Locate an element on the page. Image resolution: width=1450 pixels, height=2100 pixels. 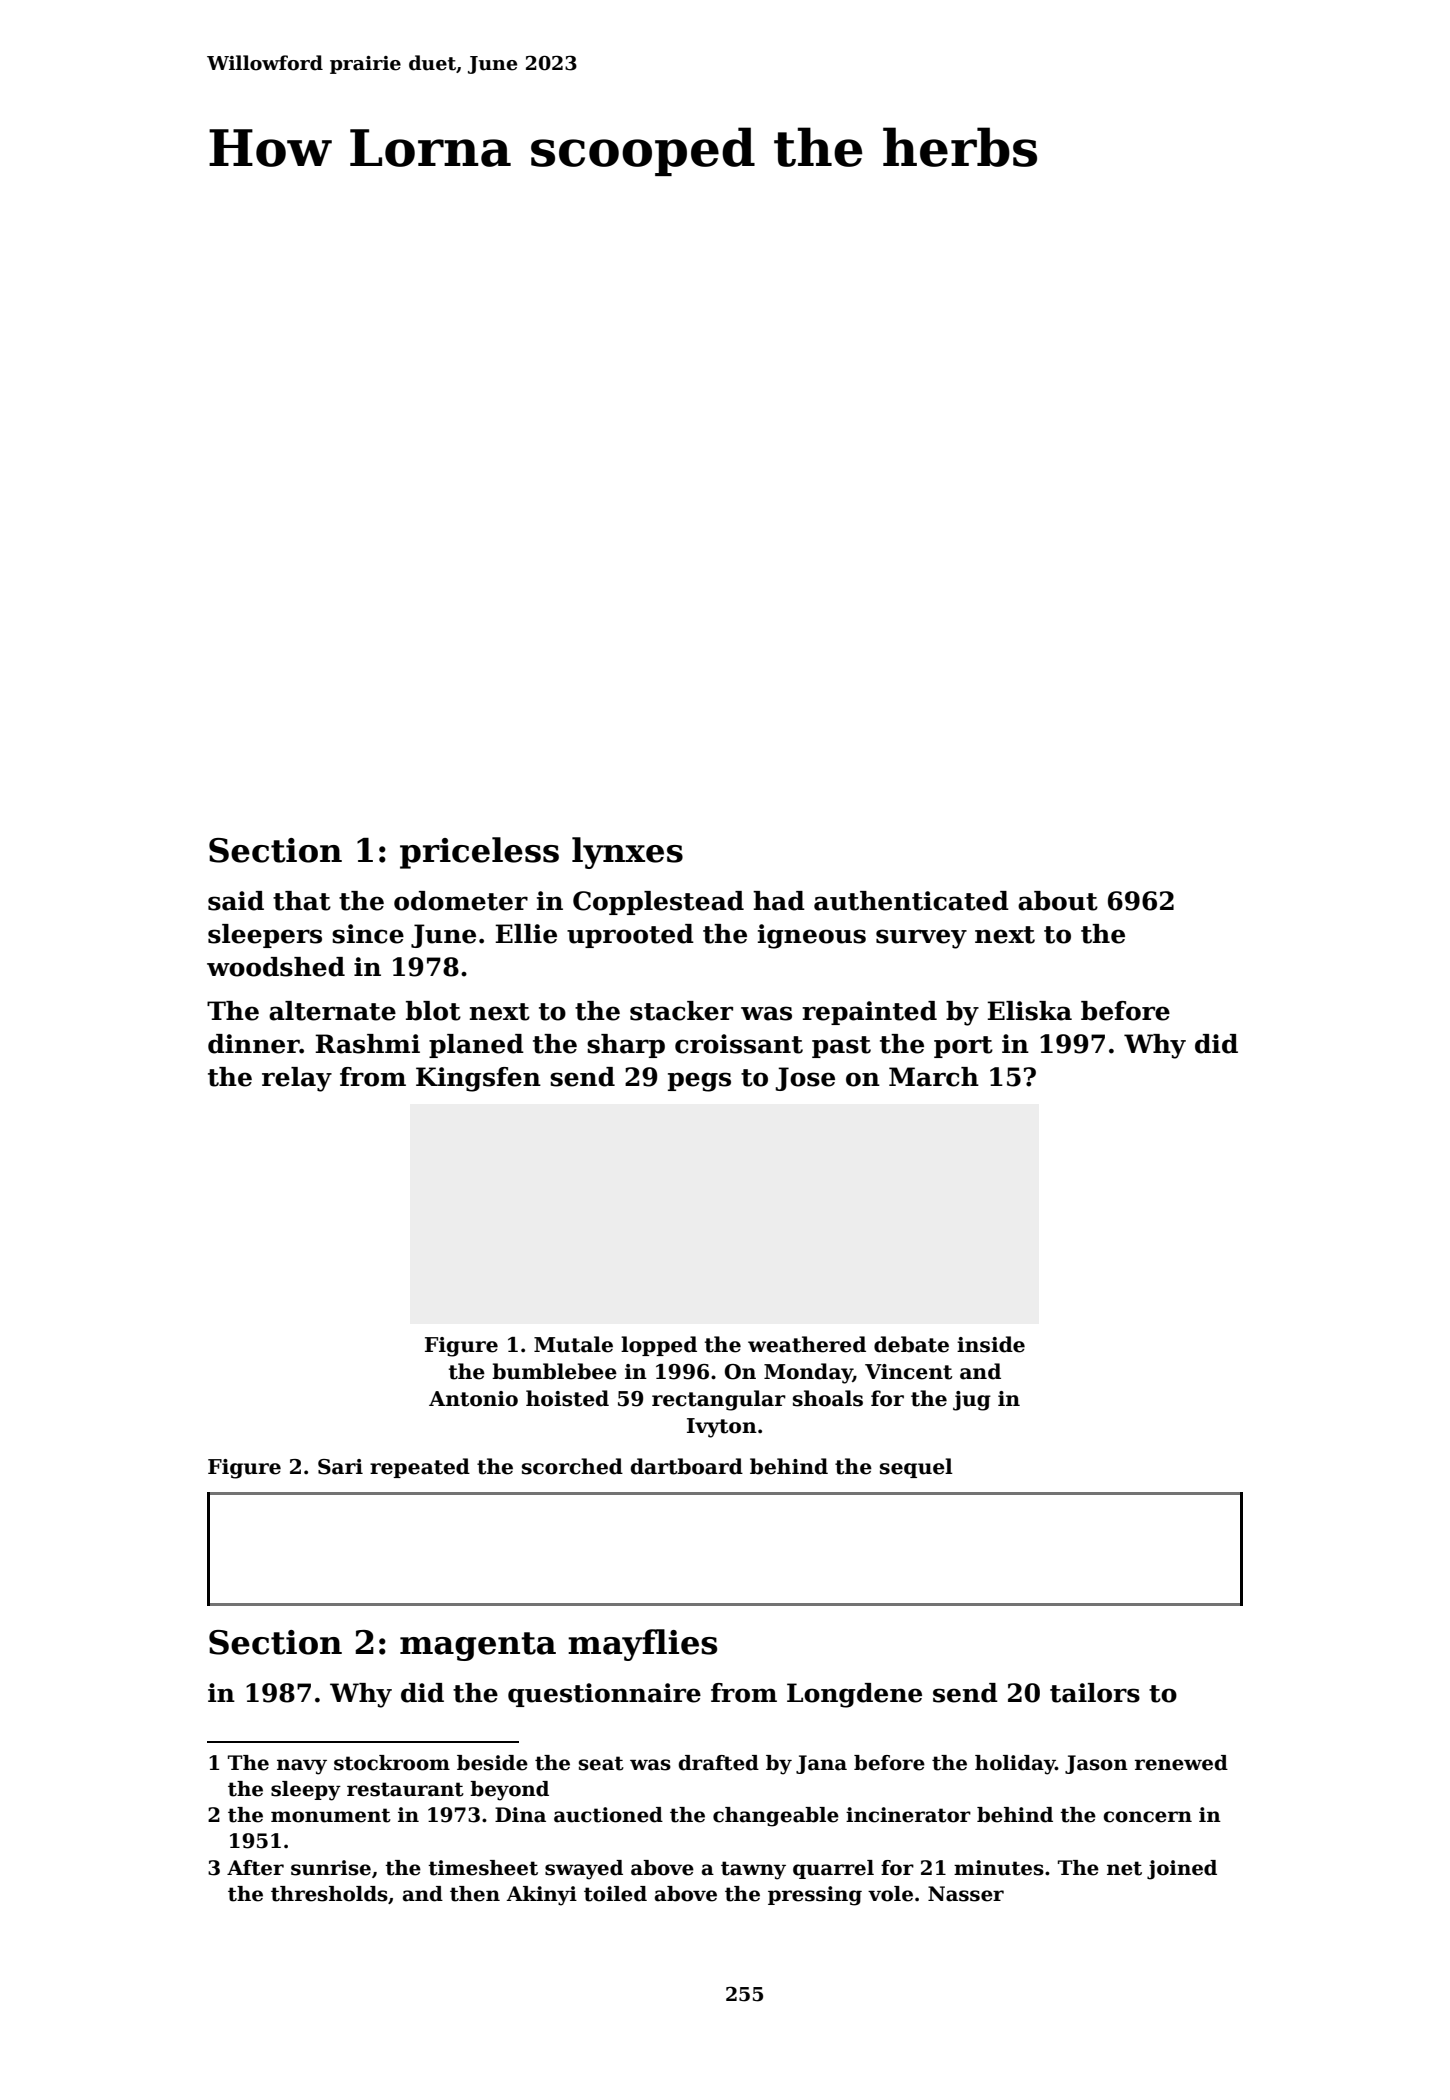
port is located at coordinates (963, 1047).
